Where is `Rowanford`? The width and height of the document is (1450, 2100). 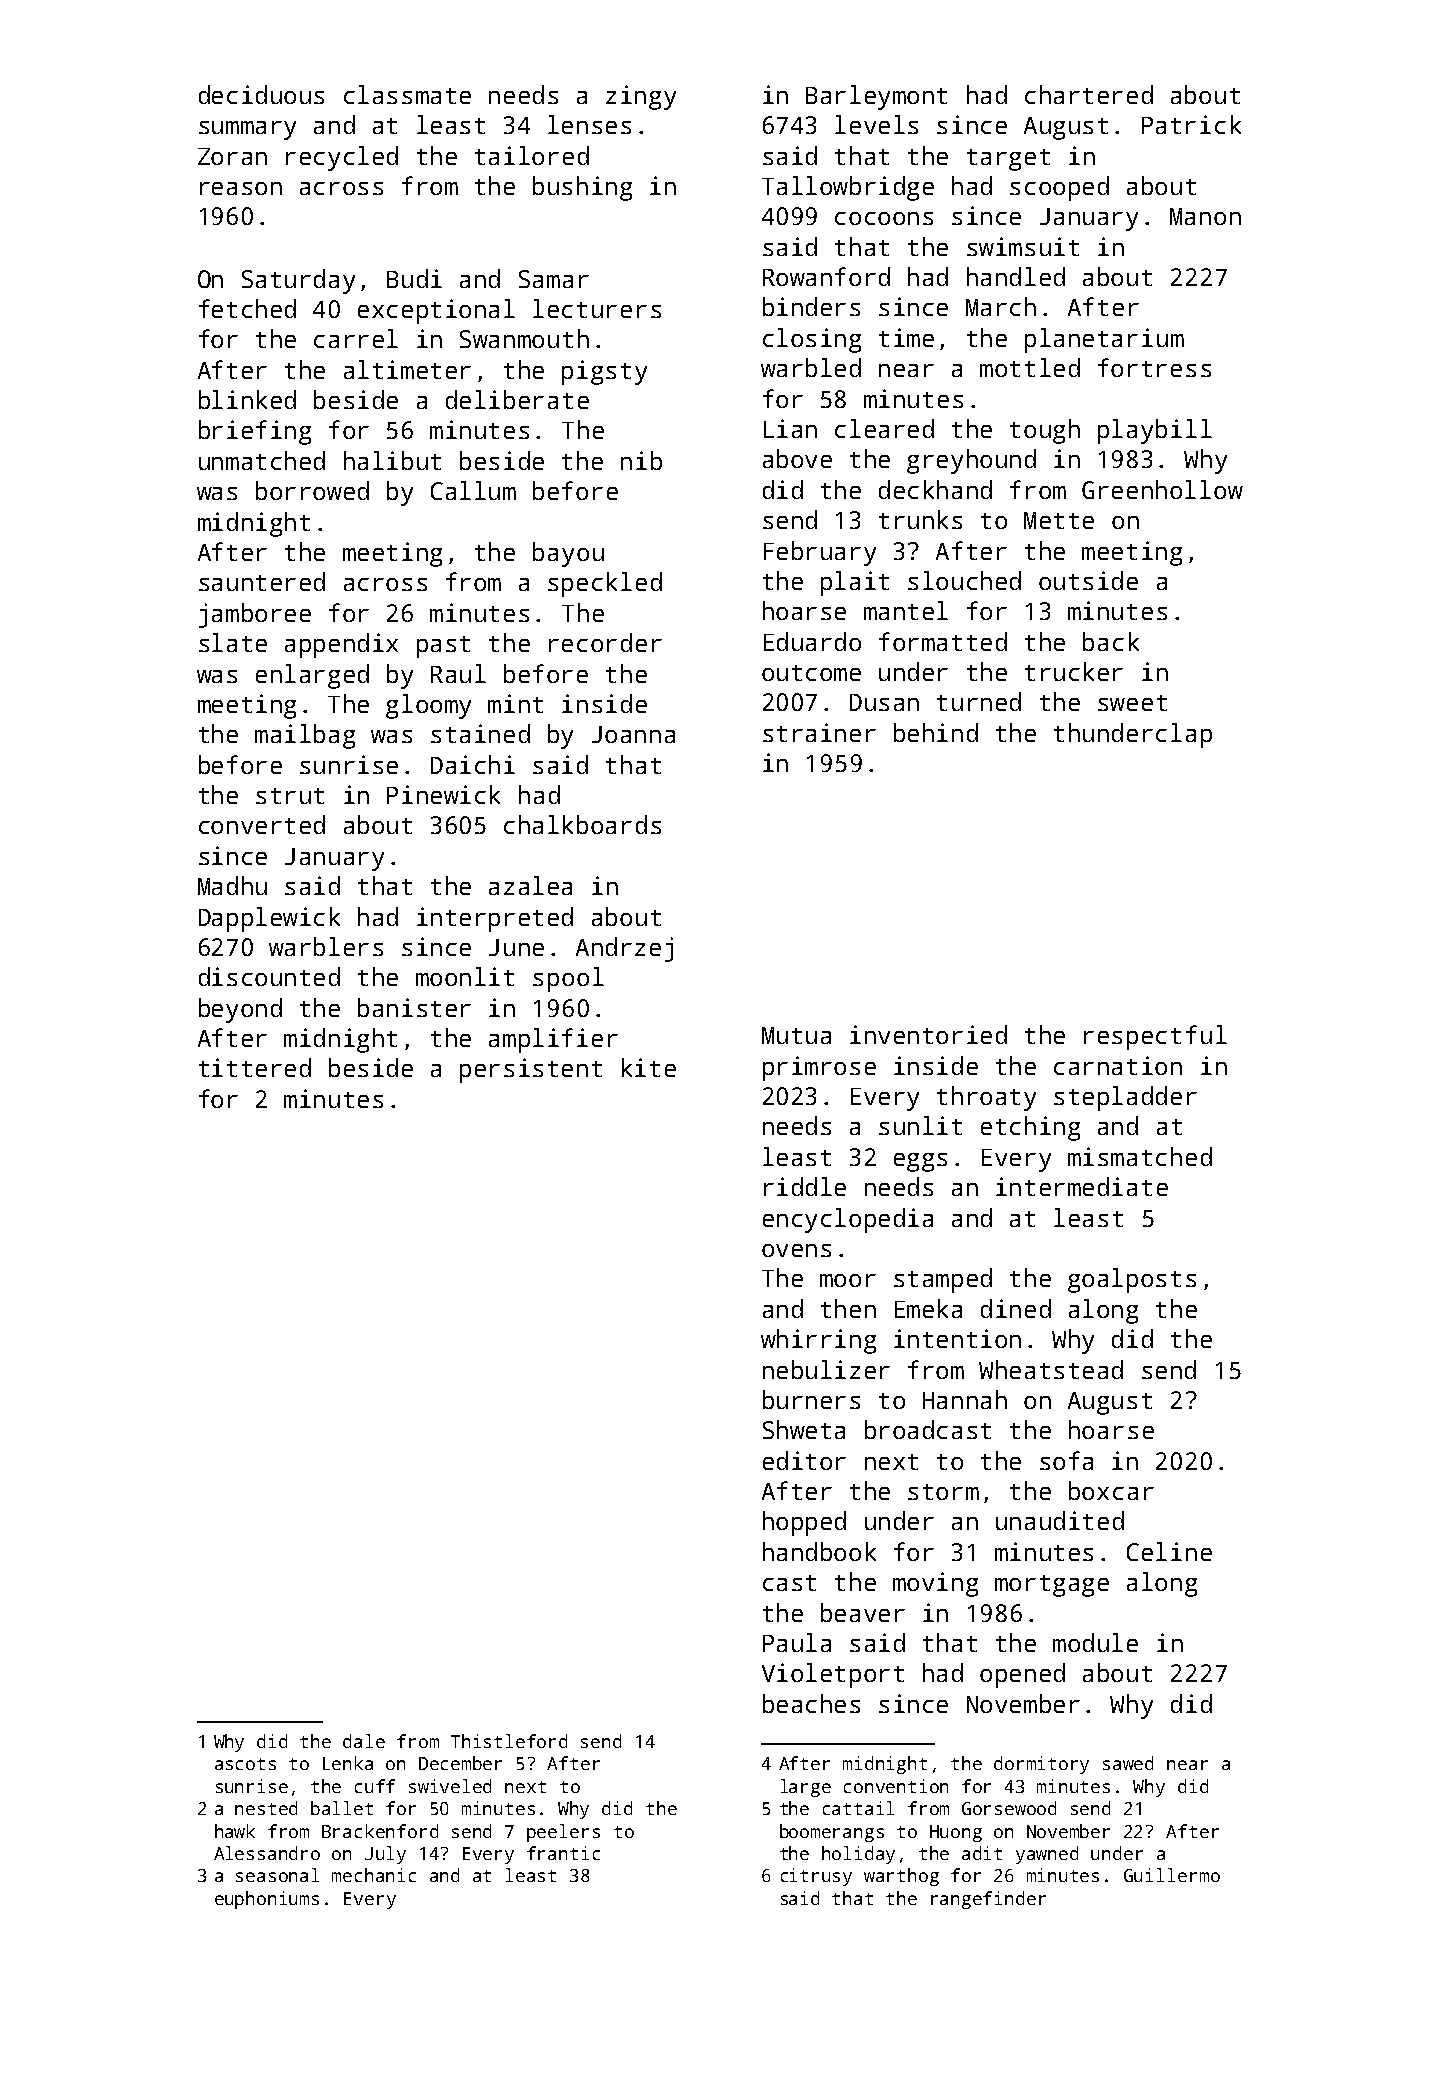 Rowanford is located at coordinates (826, 276).
